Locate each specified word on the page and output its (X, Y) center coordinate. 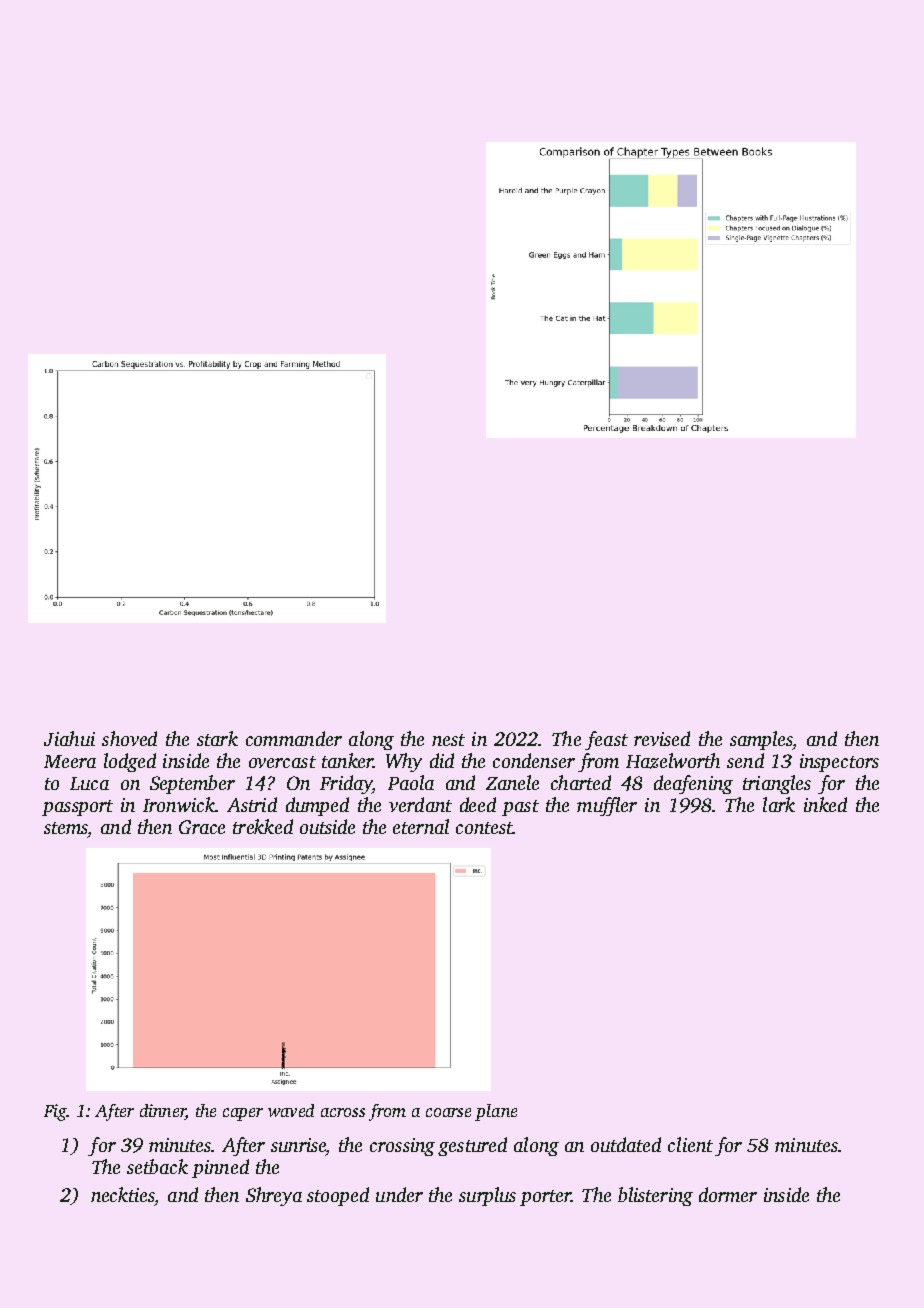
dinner (162, 1110)
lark (779, 804)
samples (761, 740)
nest (448, 740)
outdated (626, 1144)
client (690, 1144)
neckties (123, 1194)
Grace (202, 827)
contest (484, 828)
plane (496, 1112)
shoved (129, 738)
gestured (472, 1146)
